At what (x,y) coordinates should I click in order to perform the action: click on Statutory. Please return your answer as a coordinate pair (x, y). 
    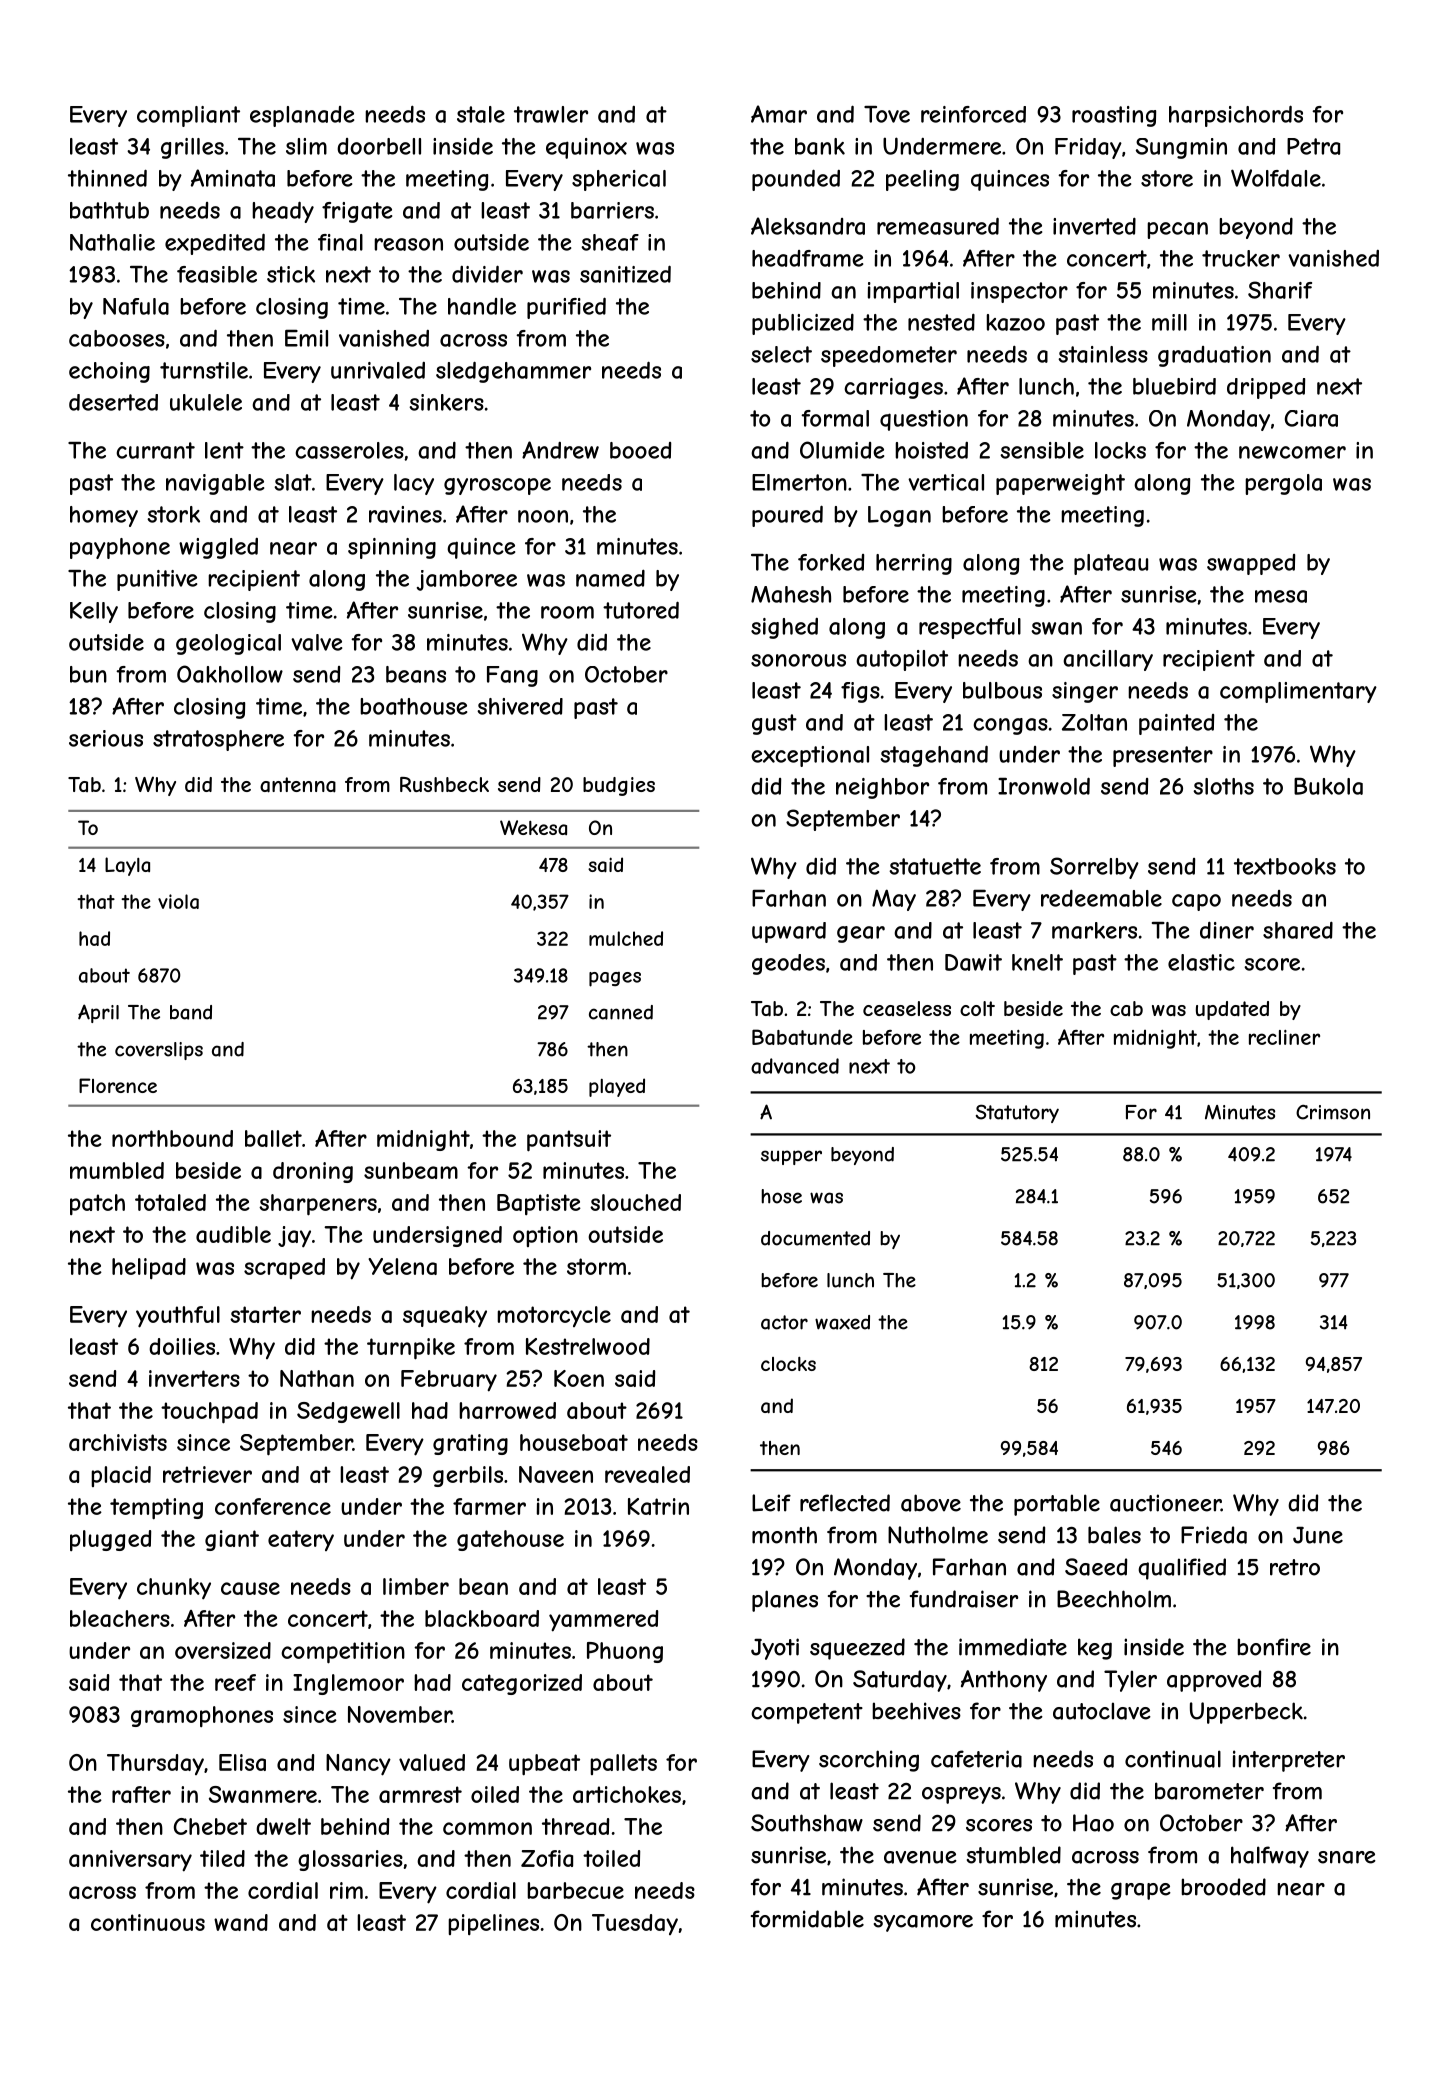
    Looking at the image, I should click on (1017, 1113).
